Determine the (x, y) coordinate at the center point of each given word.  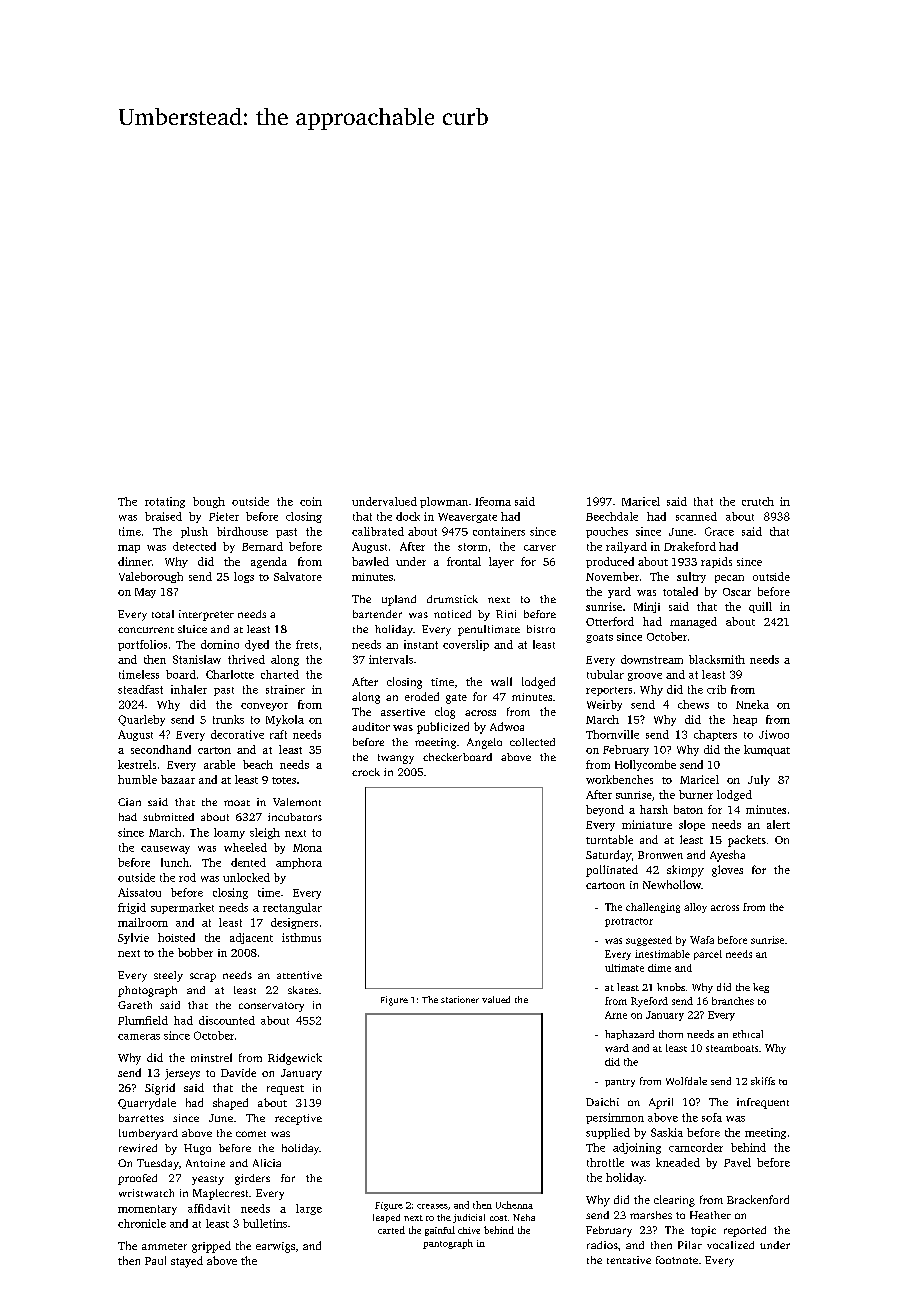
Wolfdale (686, 1081)
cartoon (605, 885)
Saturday (608, 856)
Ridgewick (295, 1059)
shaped (230, 1104)
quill (760, 607)
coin (311, 501)
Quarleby (141, 720)
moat (237, 803)
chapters (715, 735)
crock (366, 772)
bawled (370, 561)
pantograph (448, 1244)
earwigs (275, 1247)
